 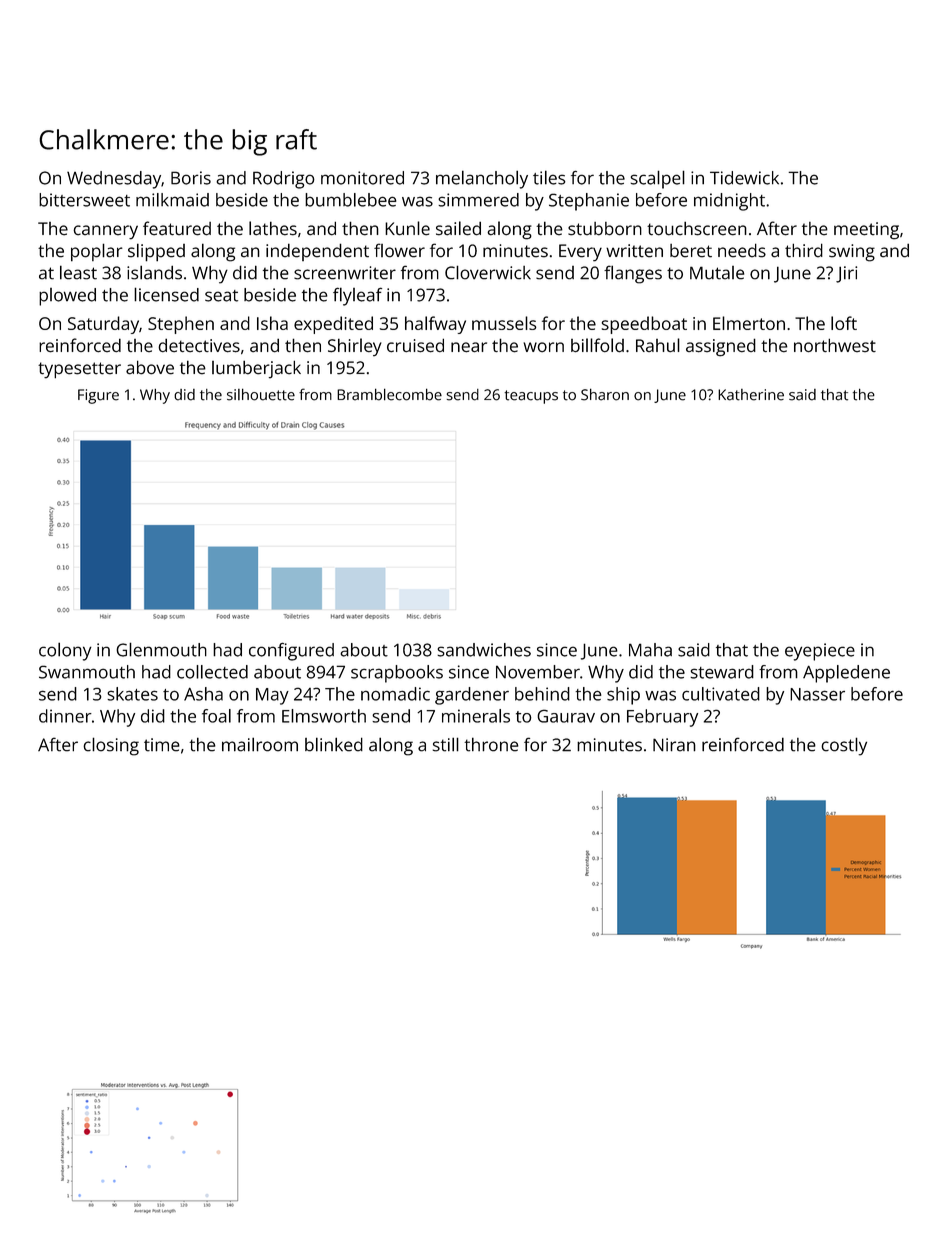 I want to click on Boris, so click(x=191, y=178).
